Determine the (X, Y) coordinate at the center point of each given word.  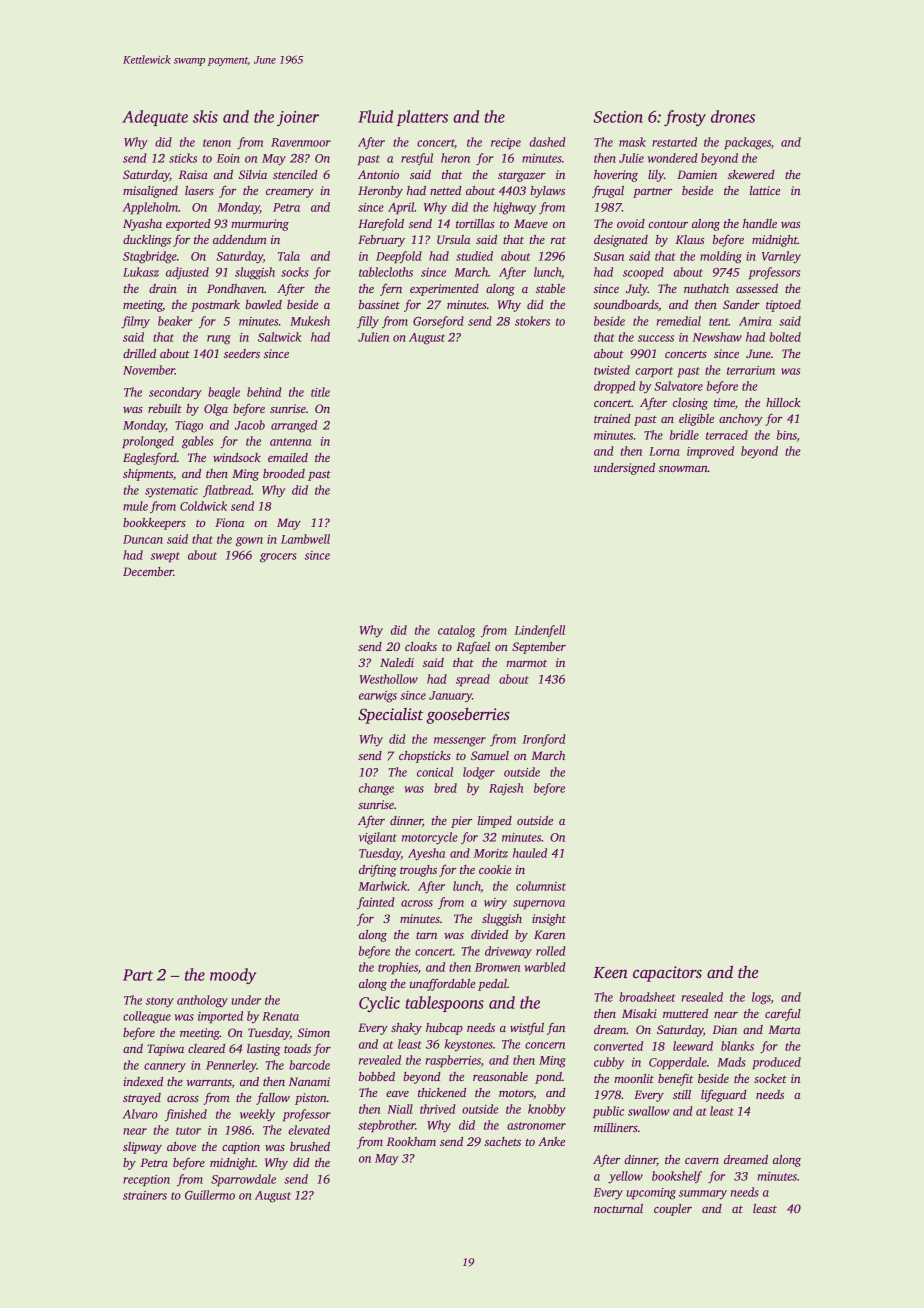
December (148, 571)
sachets (502, 1141)
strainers (145, 1195)
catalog (456, 631)
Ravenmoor (301, 142)
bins (787, 435)
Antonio (378, 174)
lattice (765, 190)
